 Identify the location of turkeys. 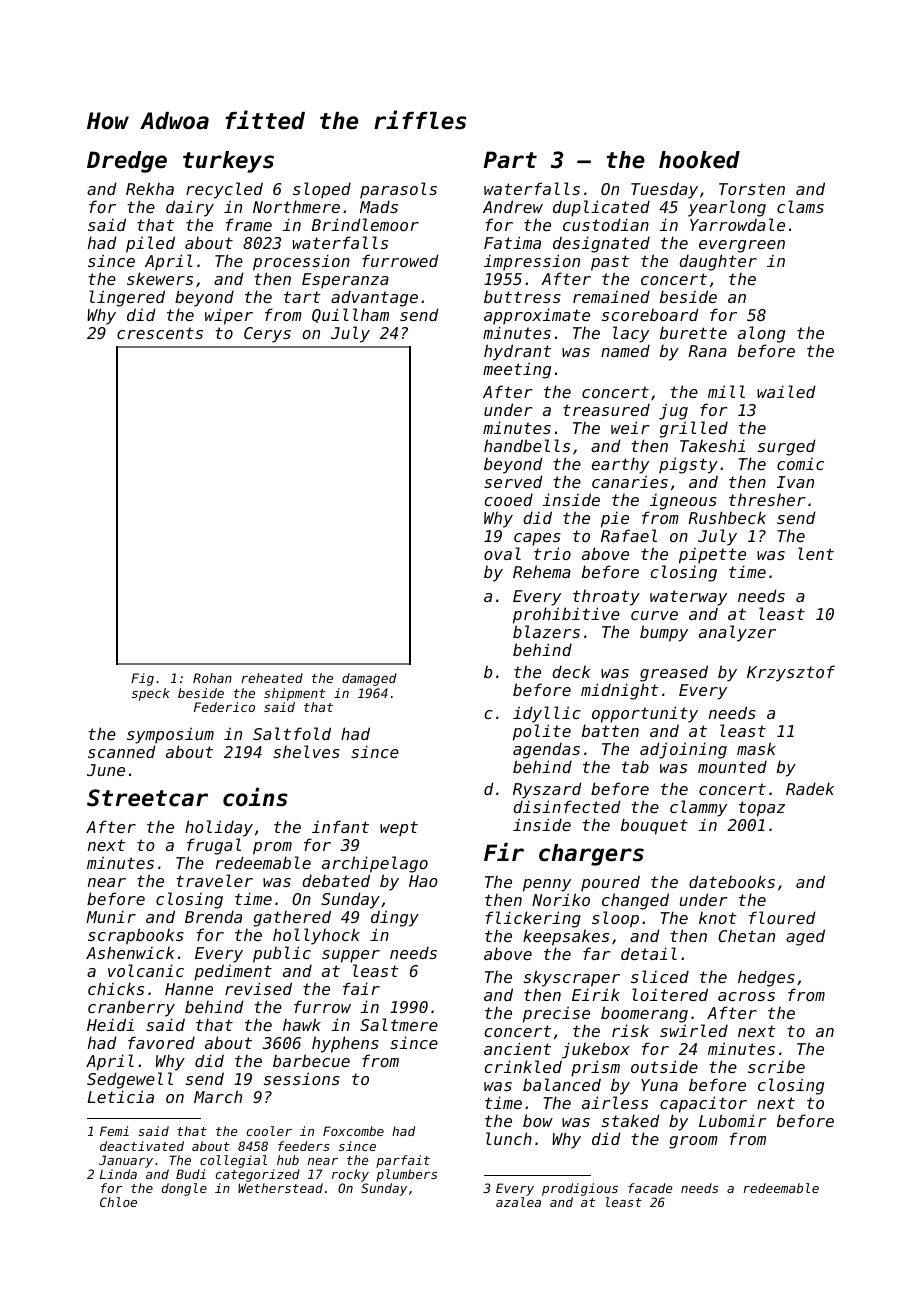
(228, 162).
